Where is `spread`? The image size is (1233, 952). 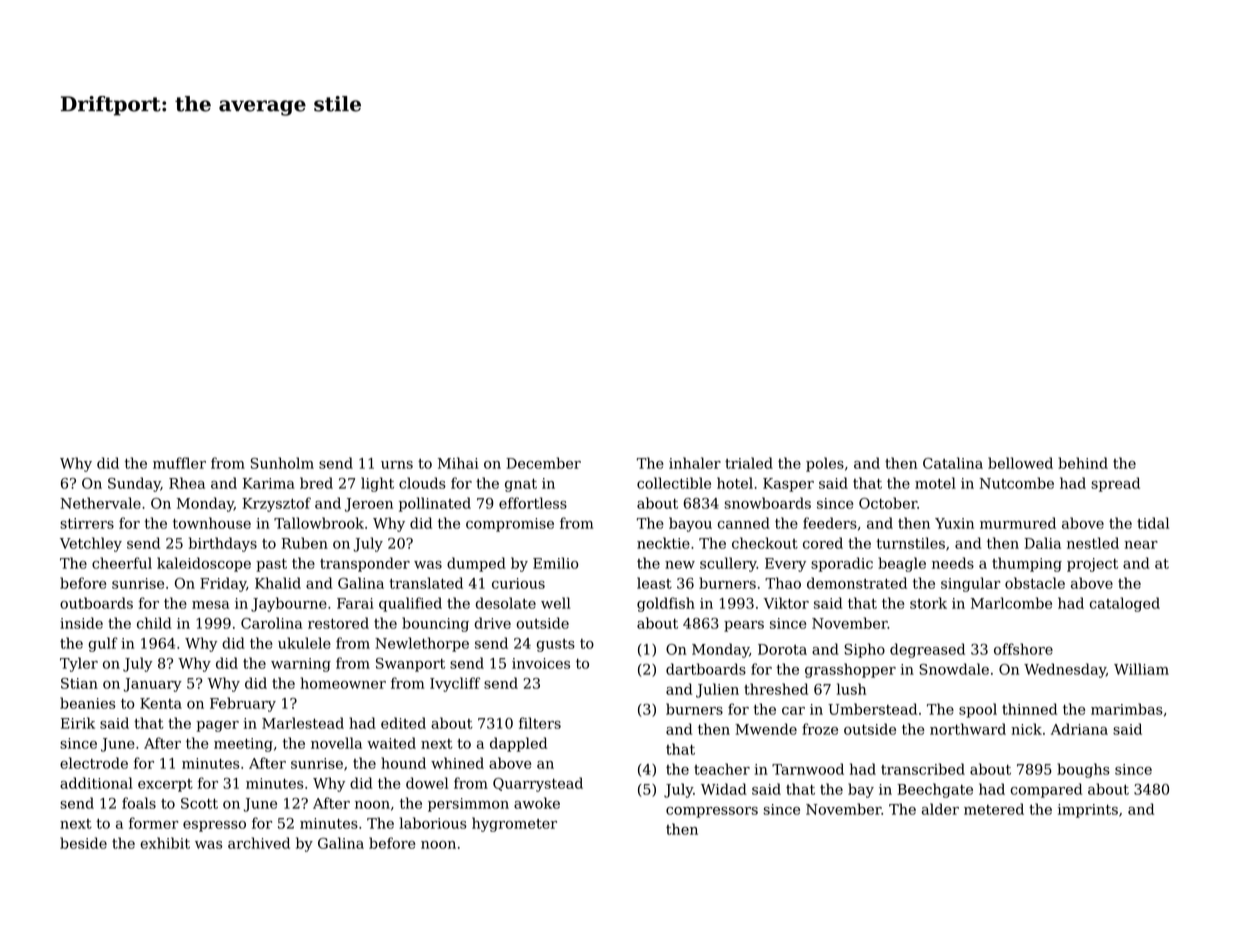 spread is located at coordinates (1115, 484).
